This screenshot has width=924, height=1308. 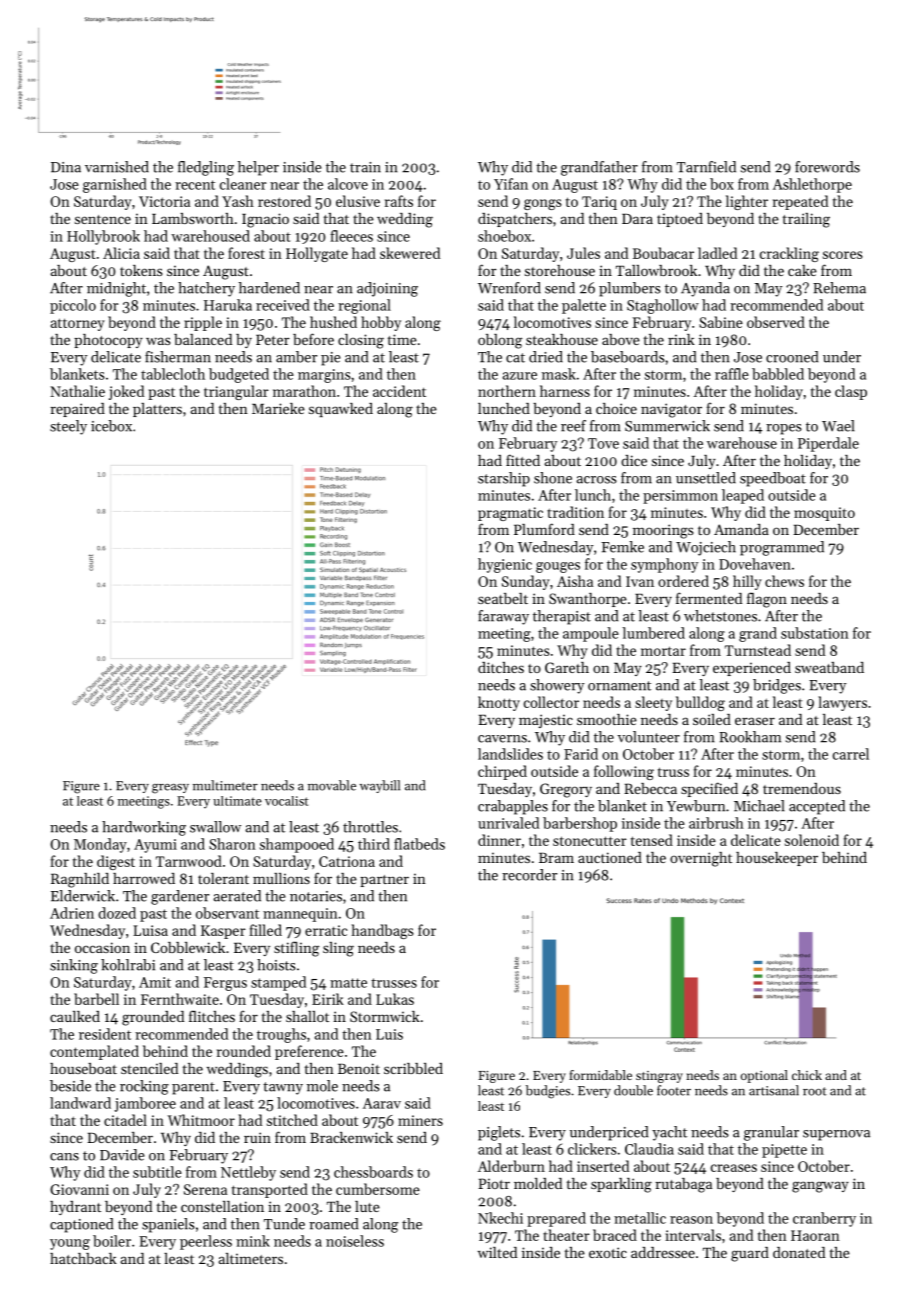 What do you see at coordinates (663, 651) in the screenshot?
I see `mortar` at bounding box center [663, 651].
